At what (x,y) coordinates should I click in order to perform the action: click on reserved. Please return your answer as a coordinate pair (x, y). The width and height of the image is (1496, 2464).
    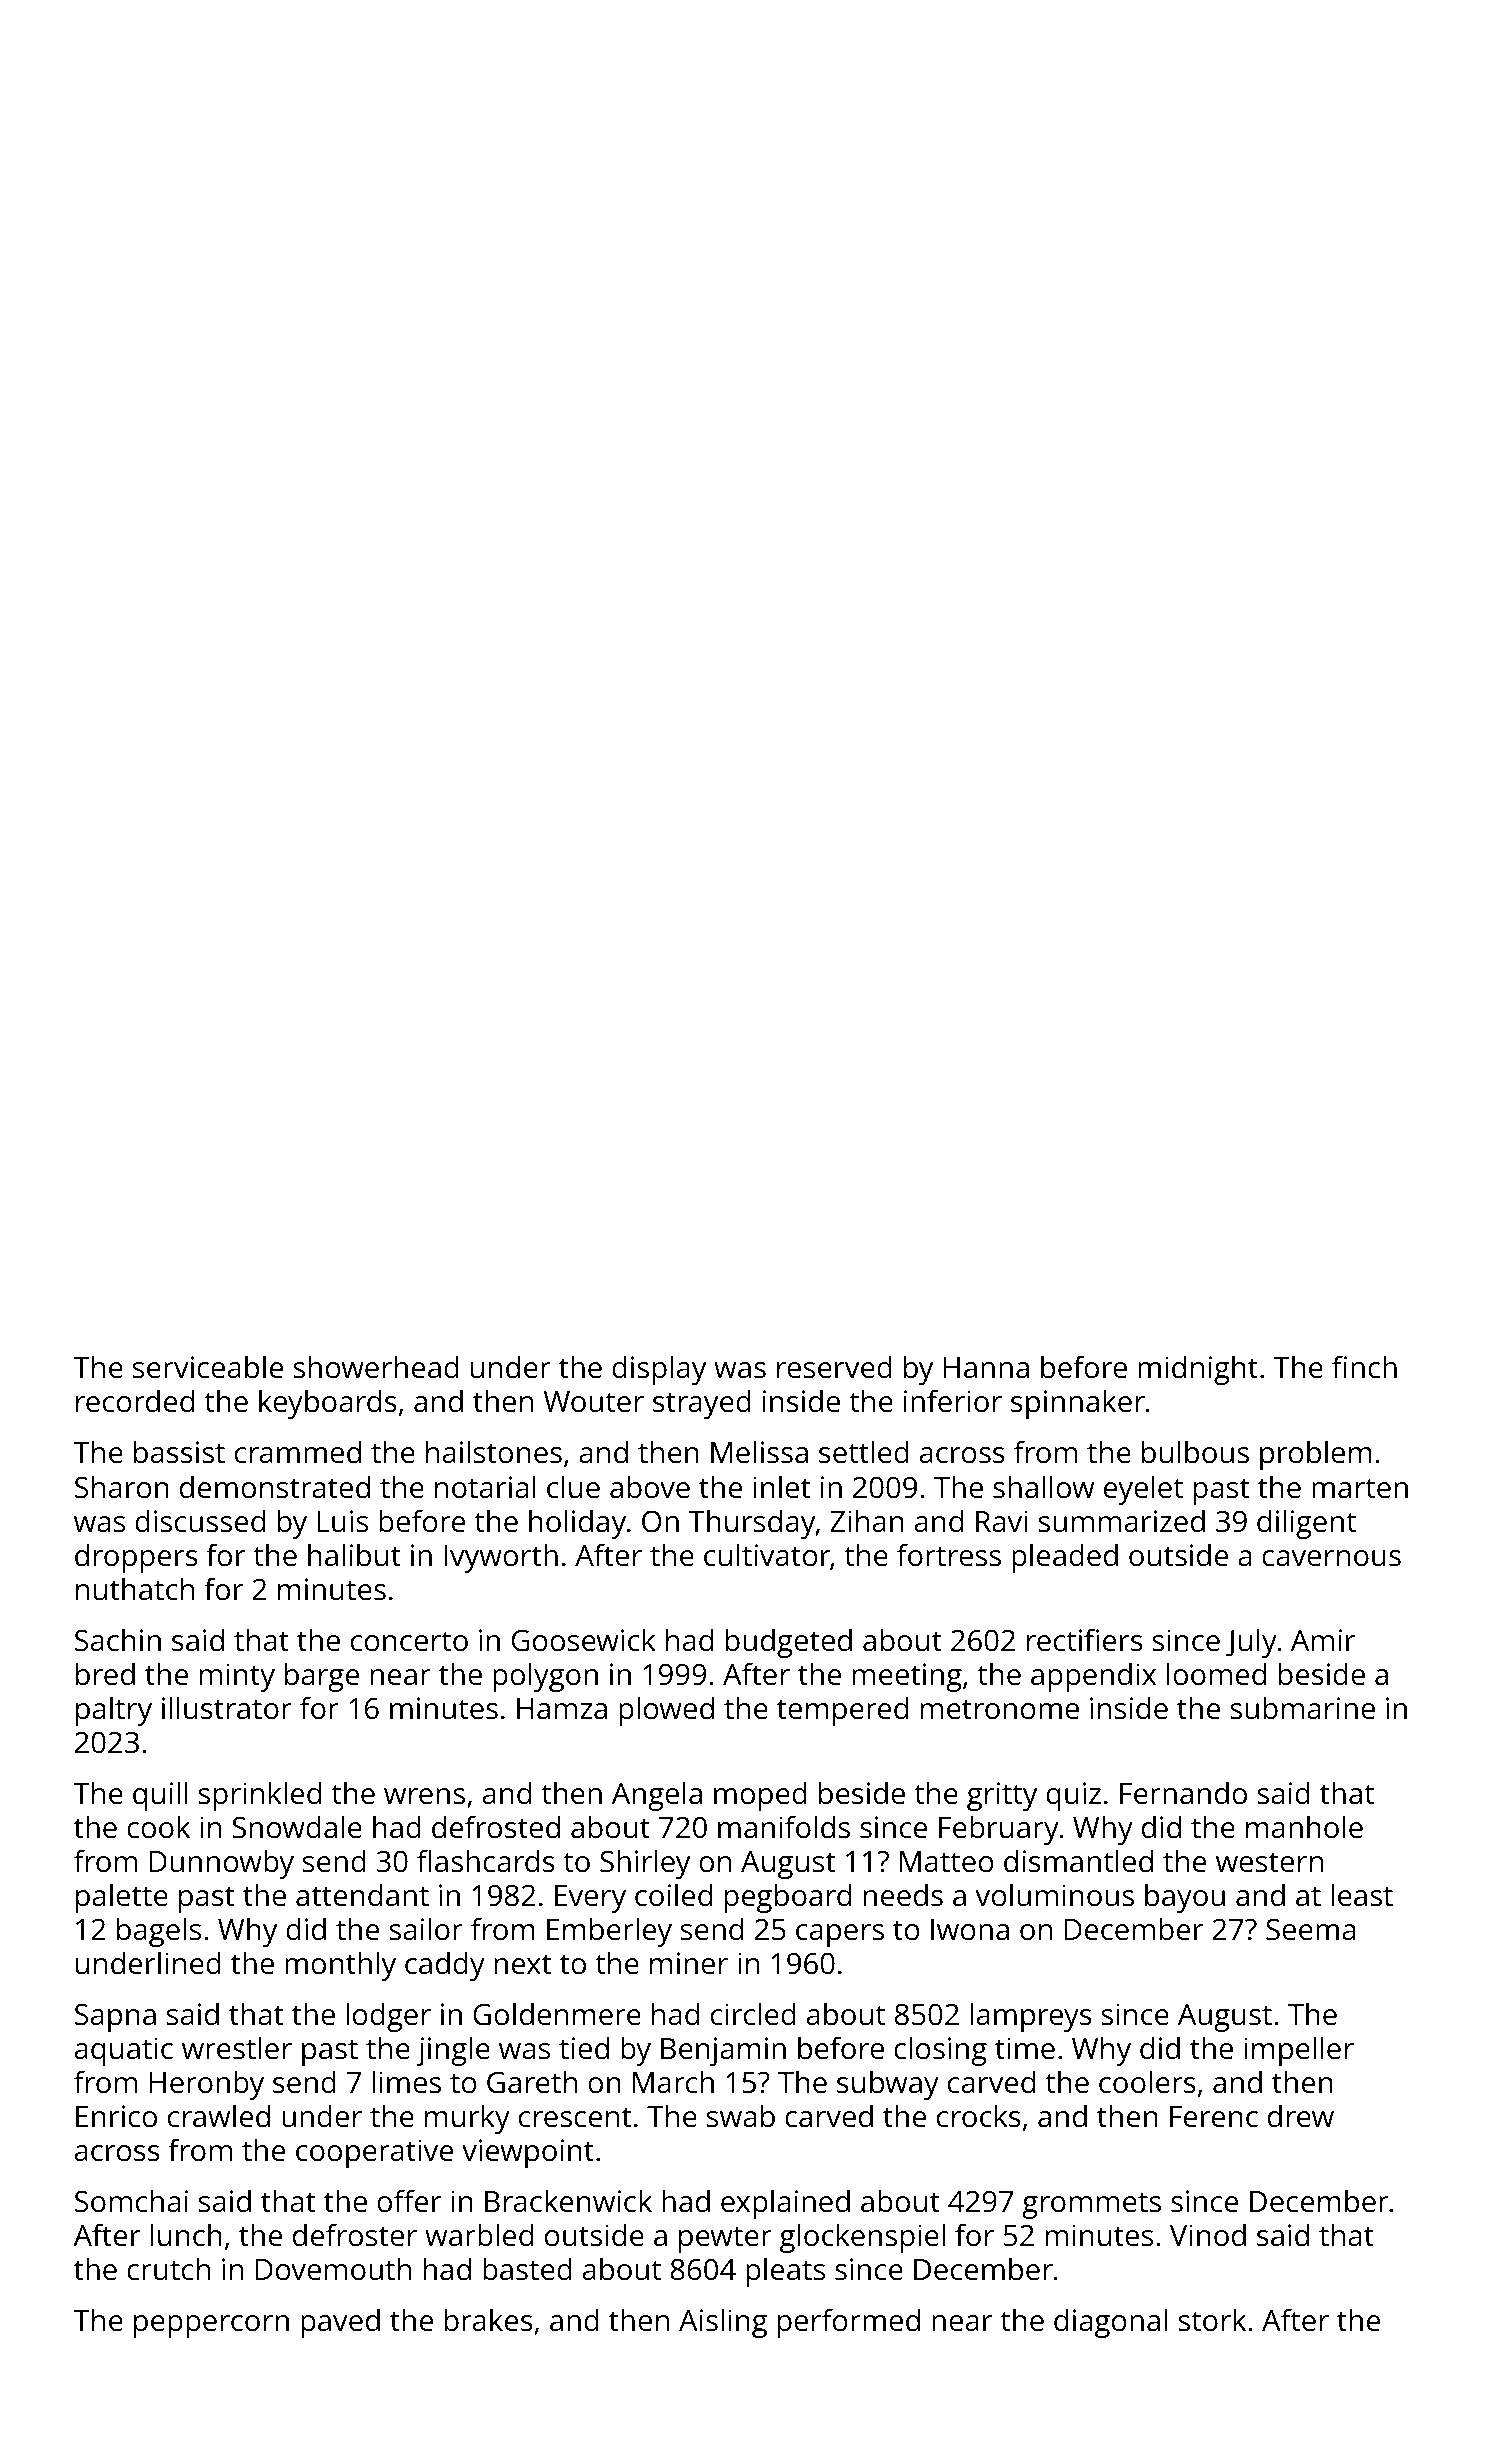
    Looking at the image, I should click on (834, 1367).
